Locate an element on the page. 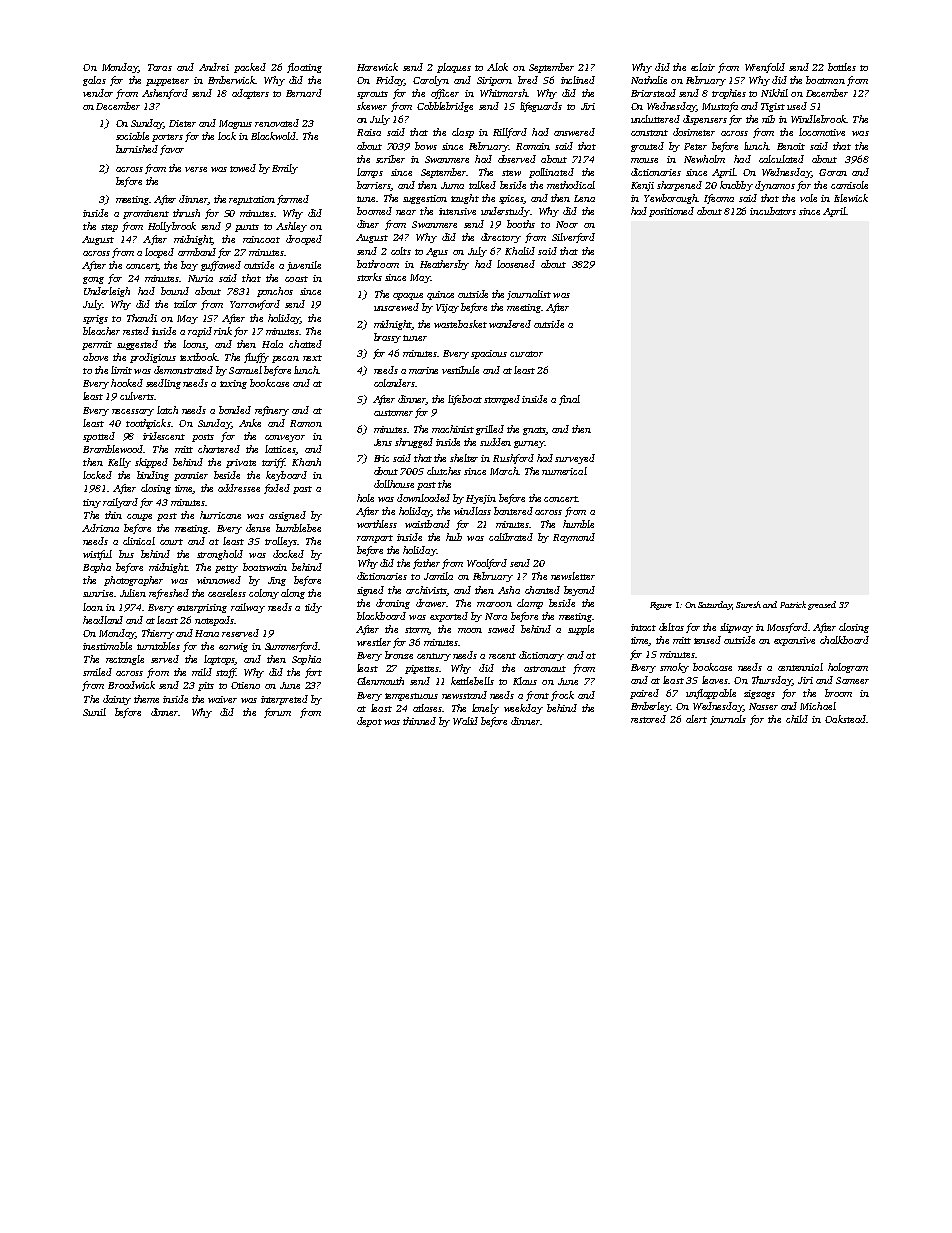  Sunil is located at coordinates (94, 712).
